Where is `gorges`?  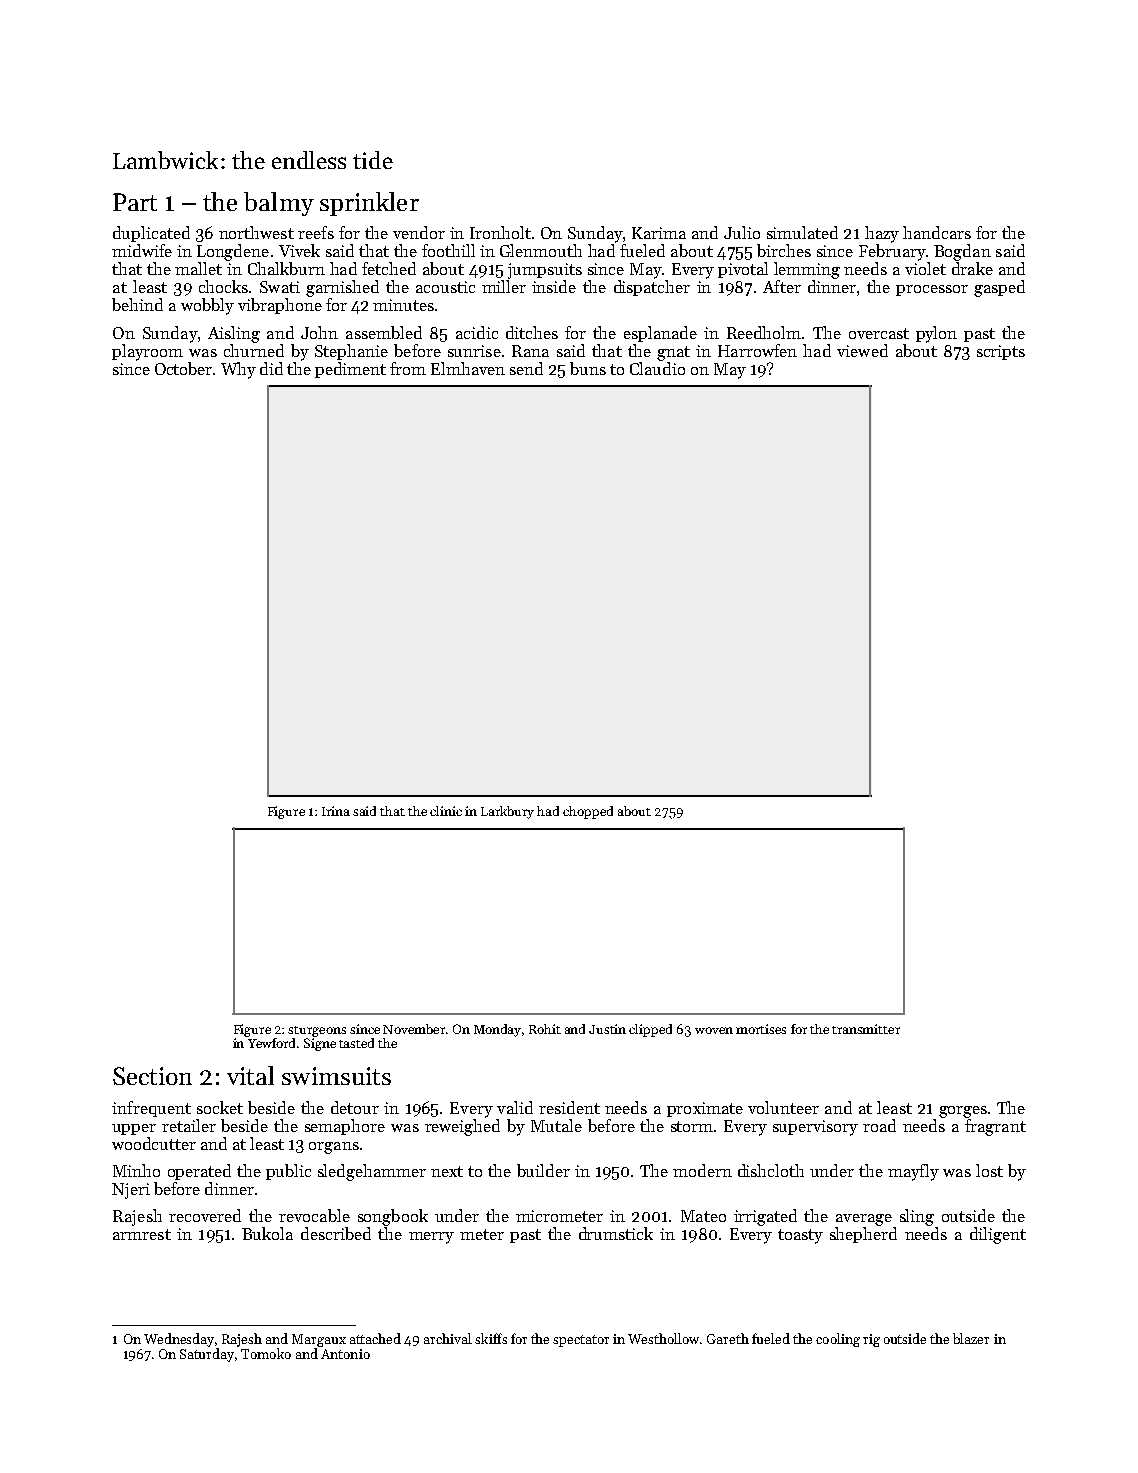 gorges is located at coordinates (963, 1112).
